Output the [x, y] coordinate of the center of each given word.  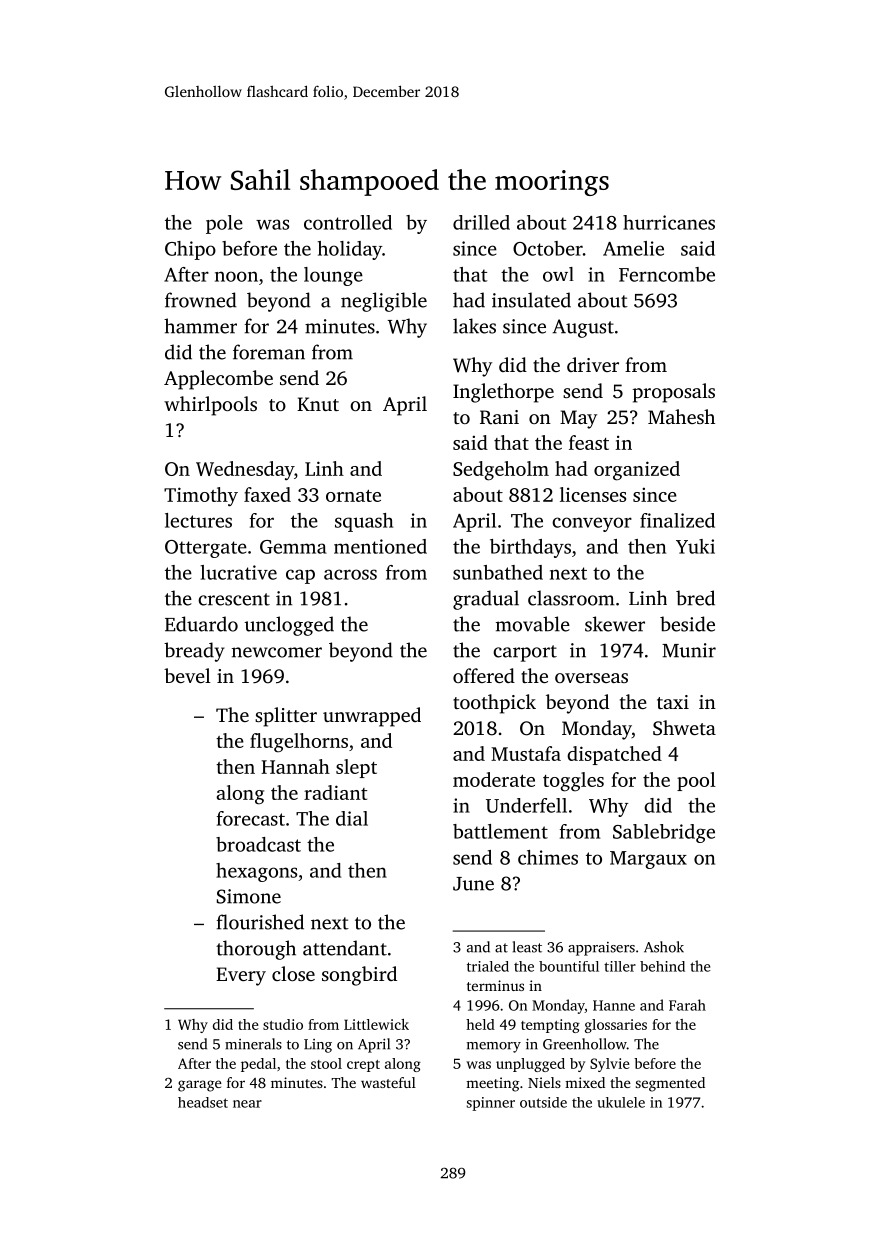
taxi [673, 702]
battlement [500, 831]
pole [224, 224]
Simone [249, 896]
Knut [318, 404]
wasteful [388, 1082]
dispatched [614, 755]
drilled [481, 222]
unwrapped [372, 717]
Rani [499, 417]
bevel [187, 675]
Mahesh [681, 416]
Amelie [633, 248]
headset [203, 1102]
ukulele [621, 1102]
